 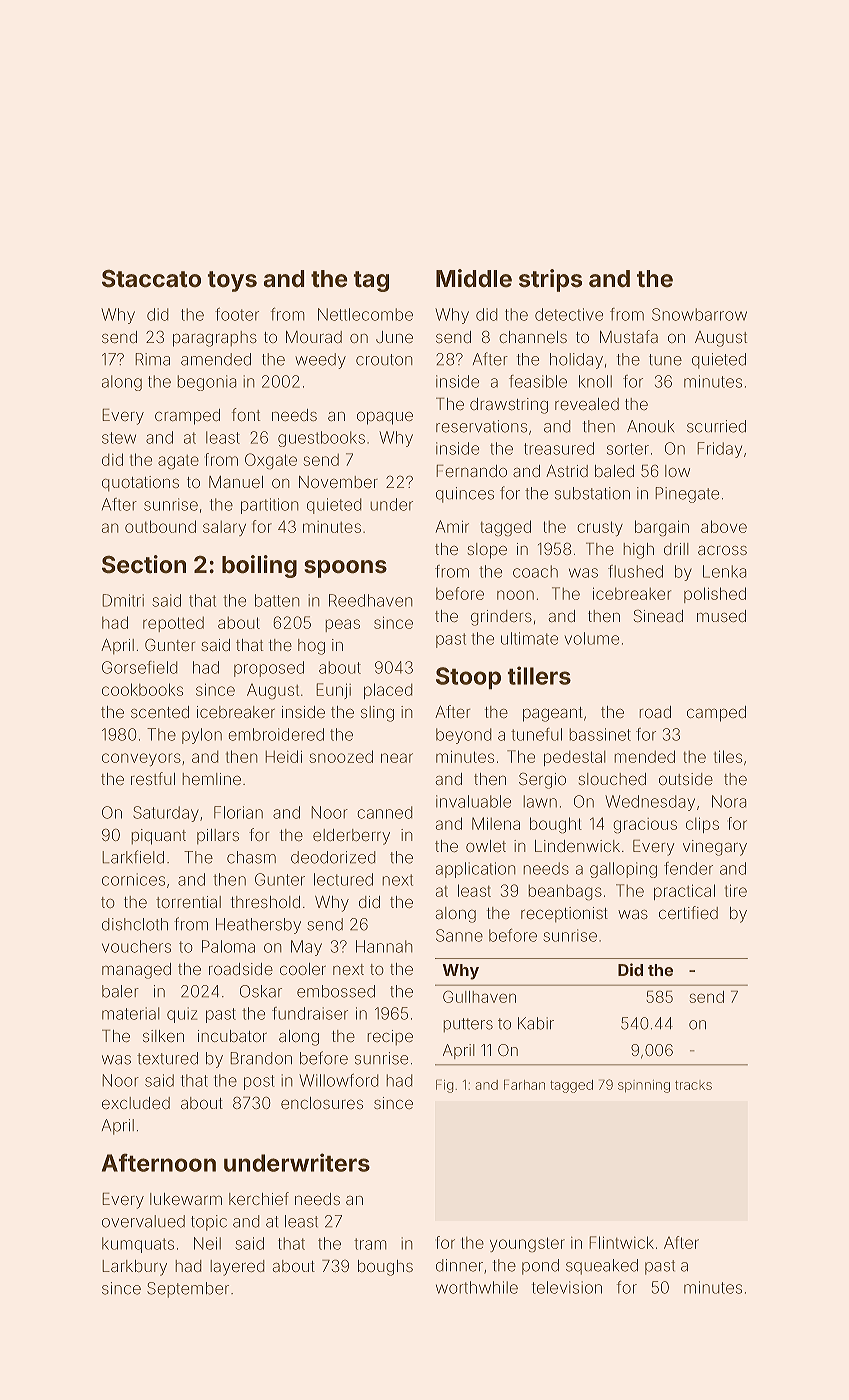 What do you see at coordinates (699, 314) in the image?
I see `Snowbarrow` at bounding box center [699, 314].
